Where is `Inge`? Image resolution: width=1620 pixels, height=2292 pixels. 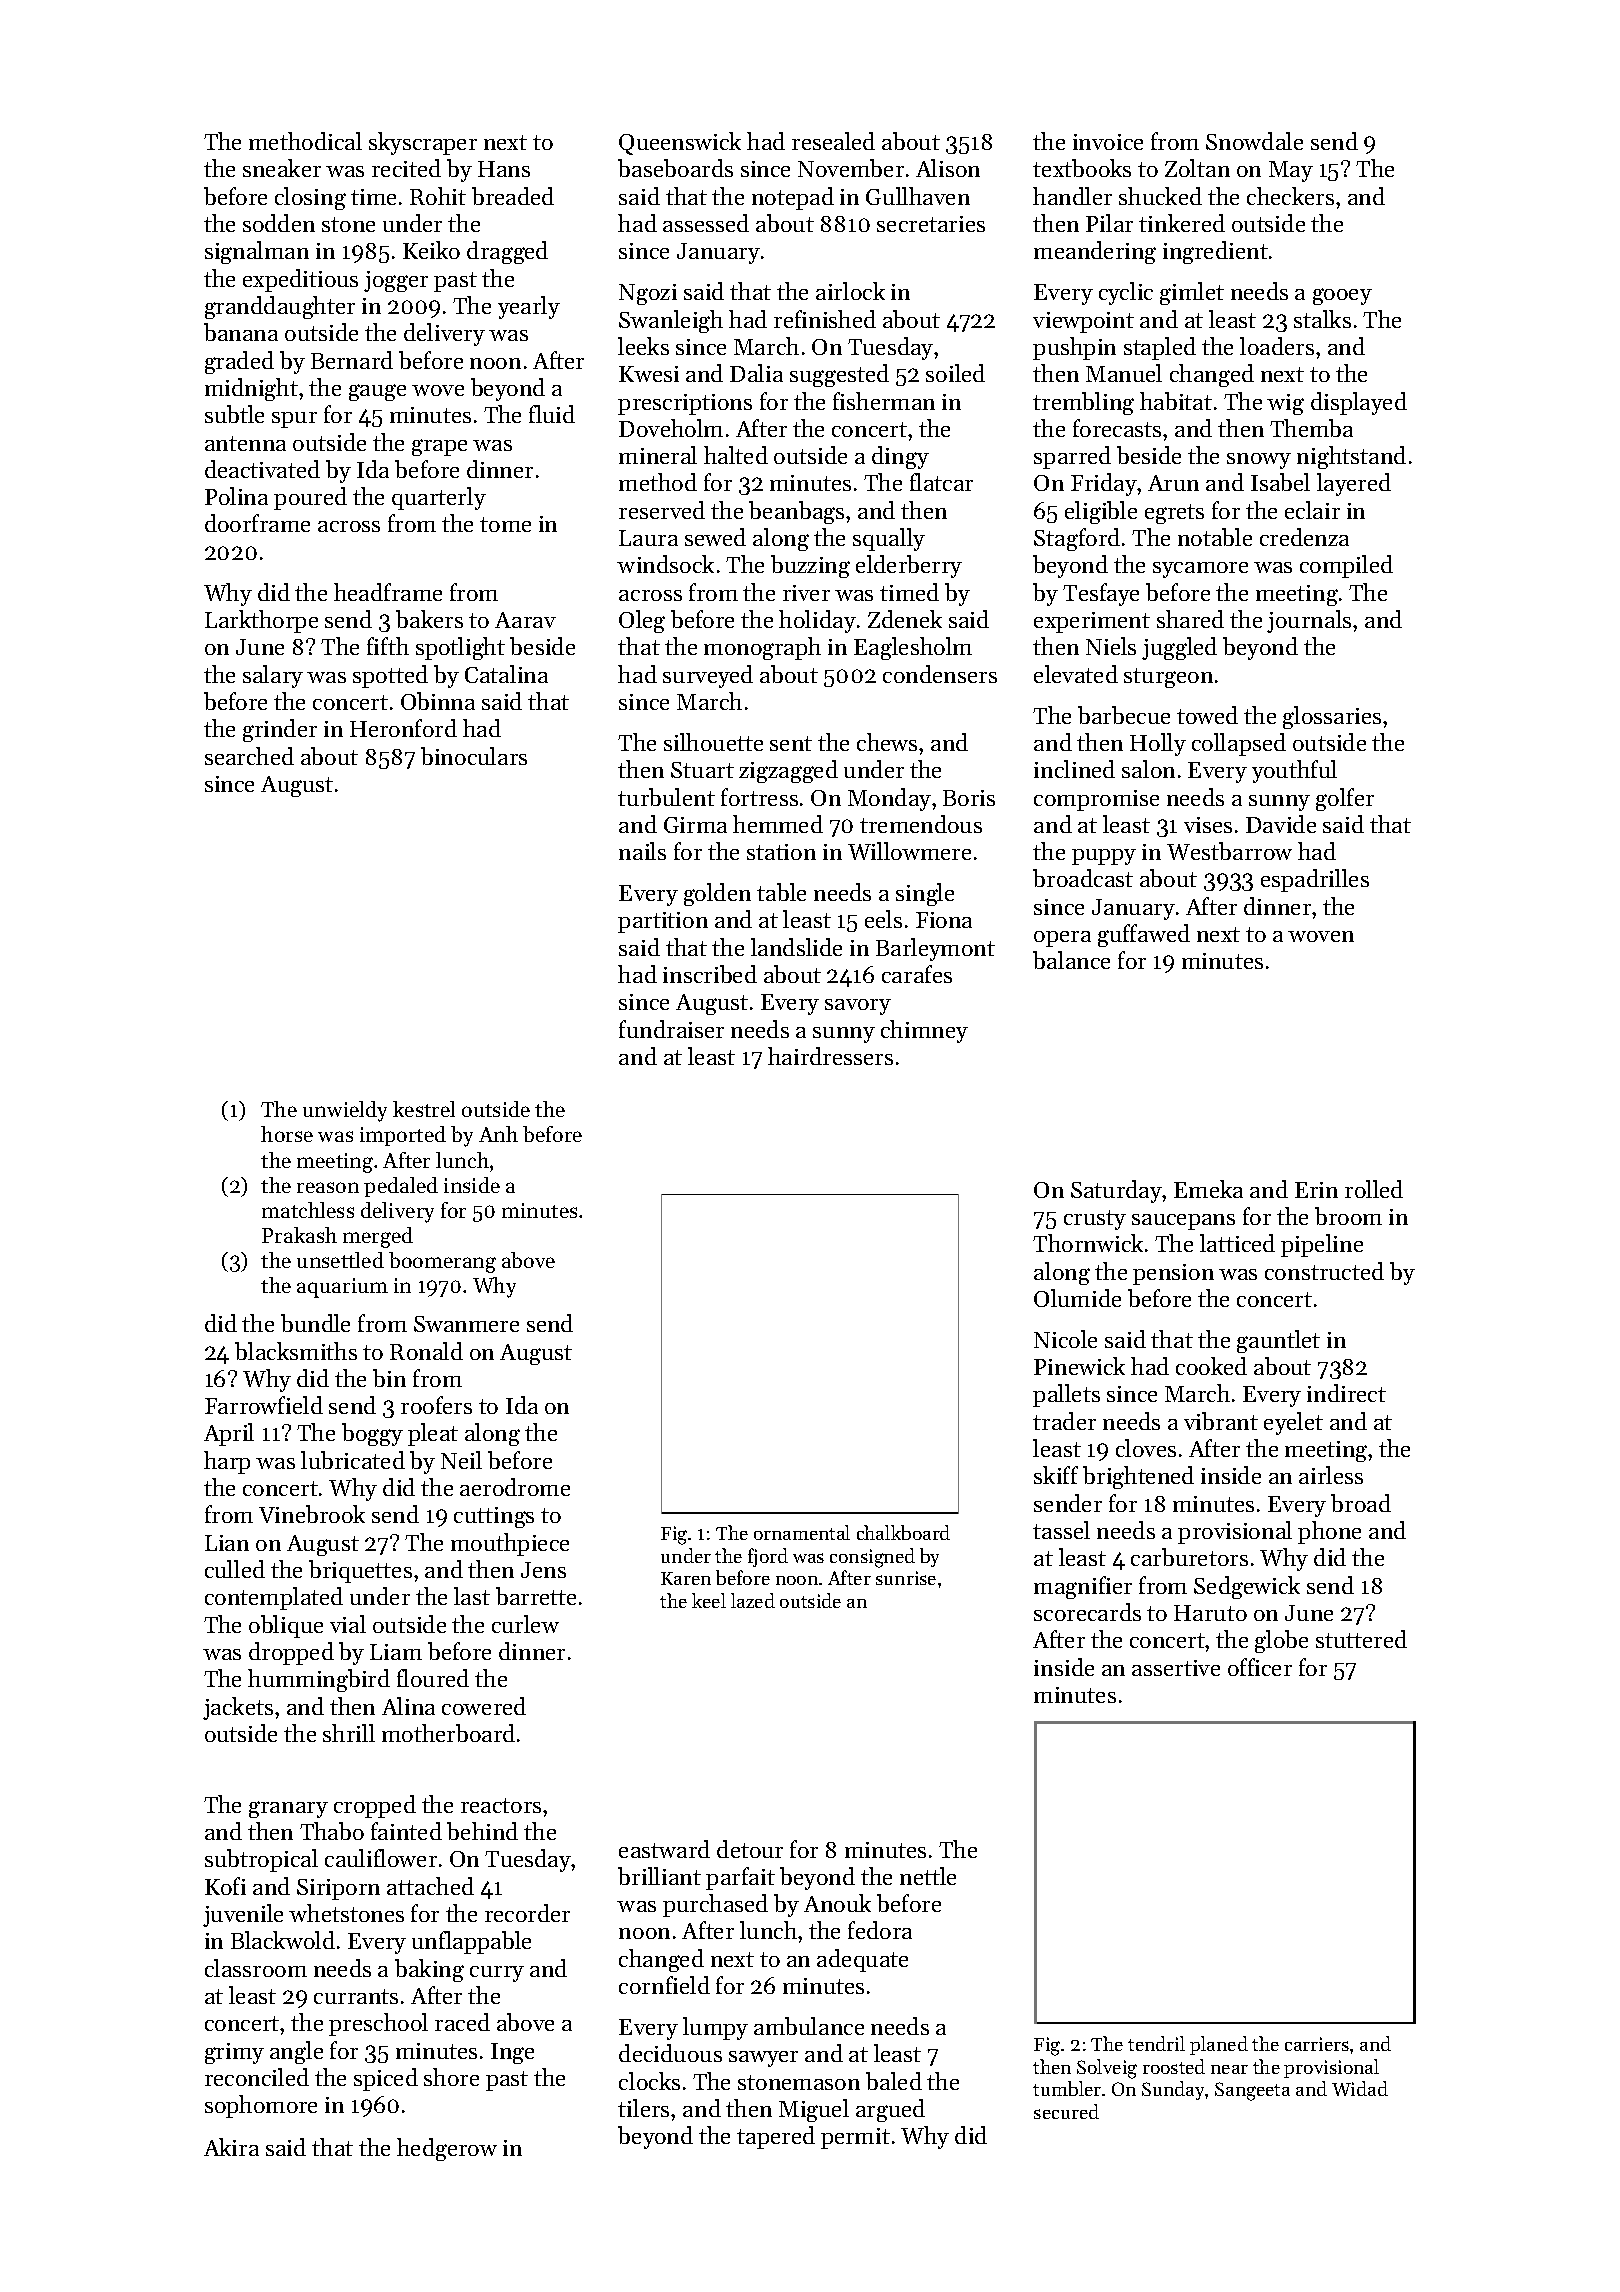
Inge is located at coordinates (512, 2053).
